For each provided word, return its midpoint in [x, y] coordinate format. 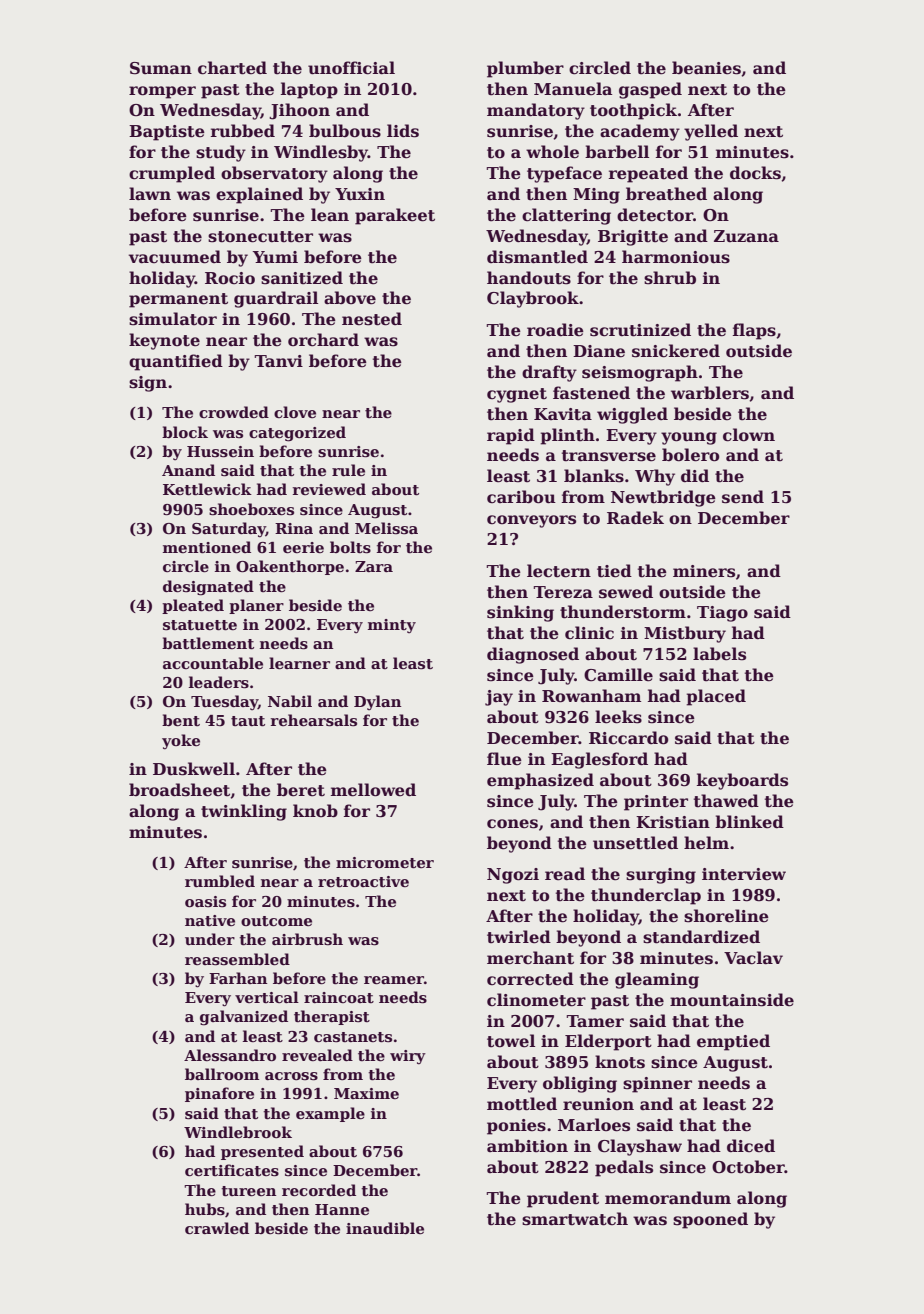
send [743, 497]
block [185, 432]
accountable [213, 663]
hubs [205, 1209]
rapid [511, 436]
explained [259, 195]
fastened [591, 393]
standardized [701, 937]
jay [499, 698]
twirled [519, 937]
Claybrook [533, 299]
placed [716, 697]
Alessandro [230, 1055]
